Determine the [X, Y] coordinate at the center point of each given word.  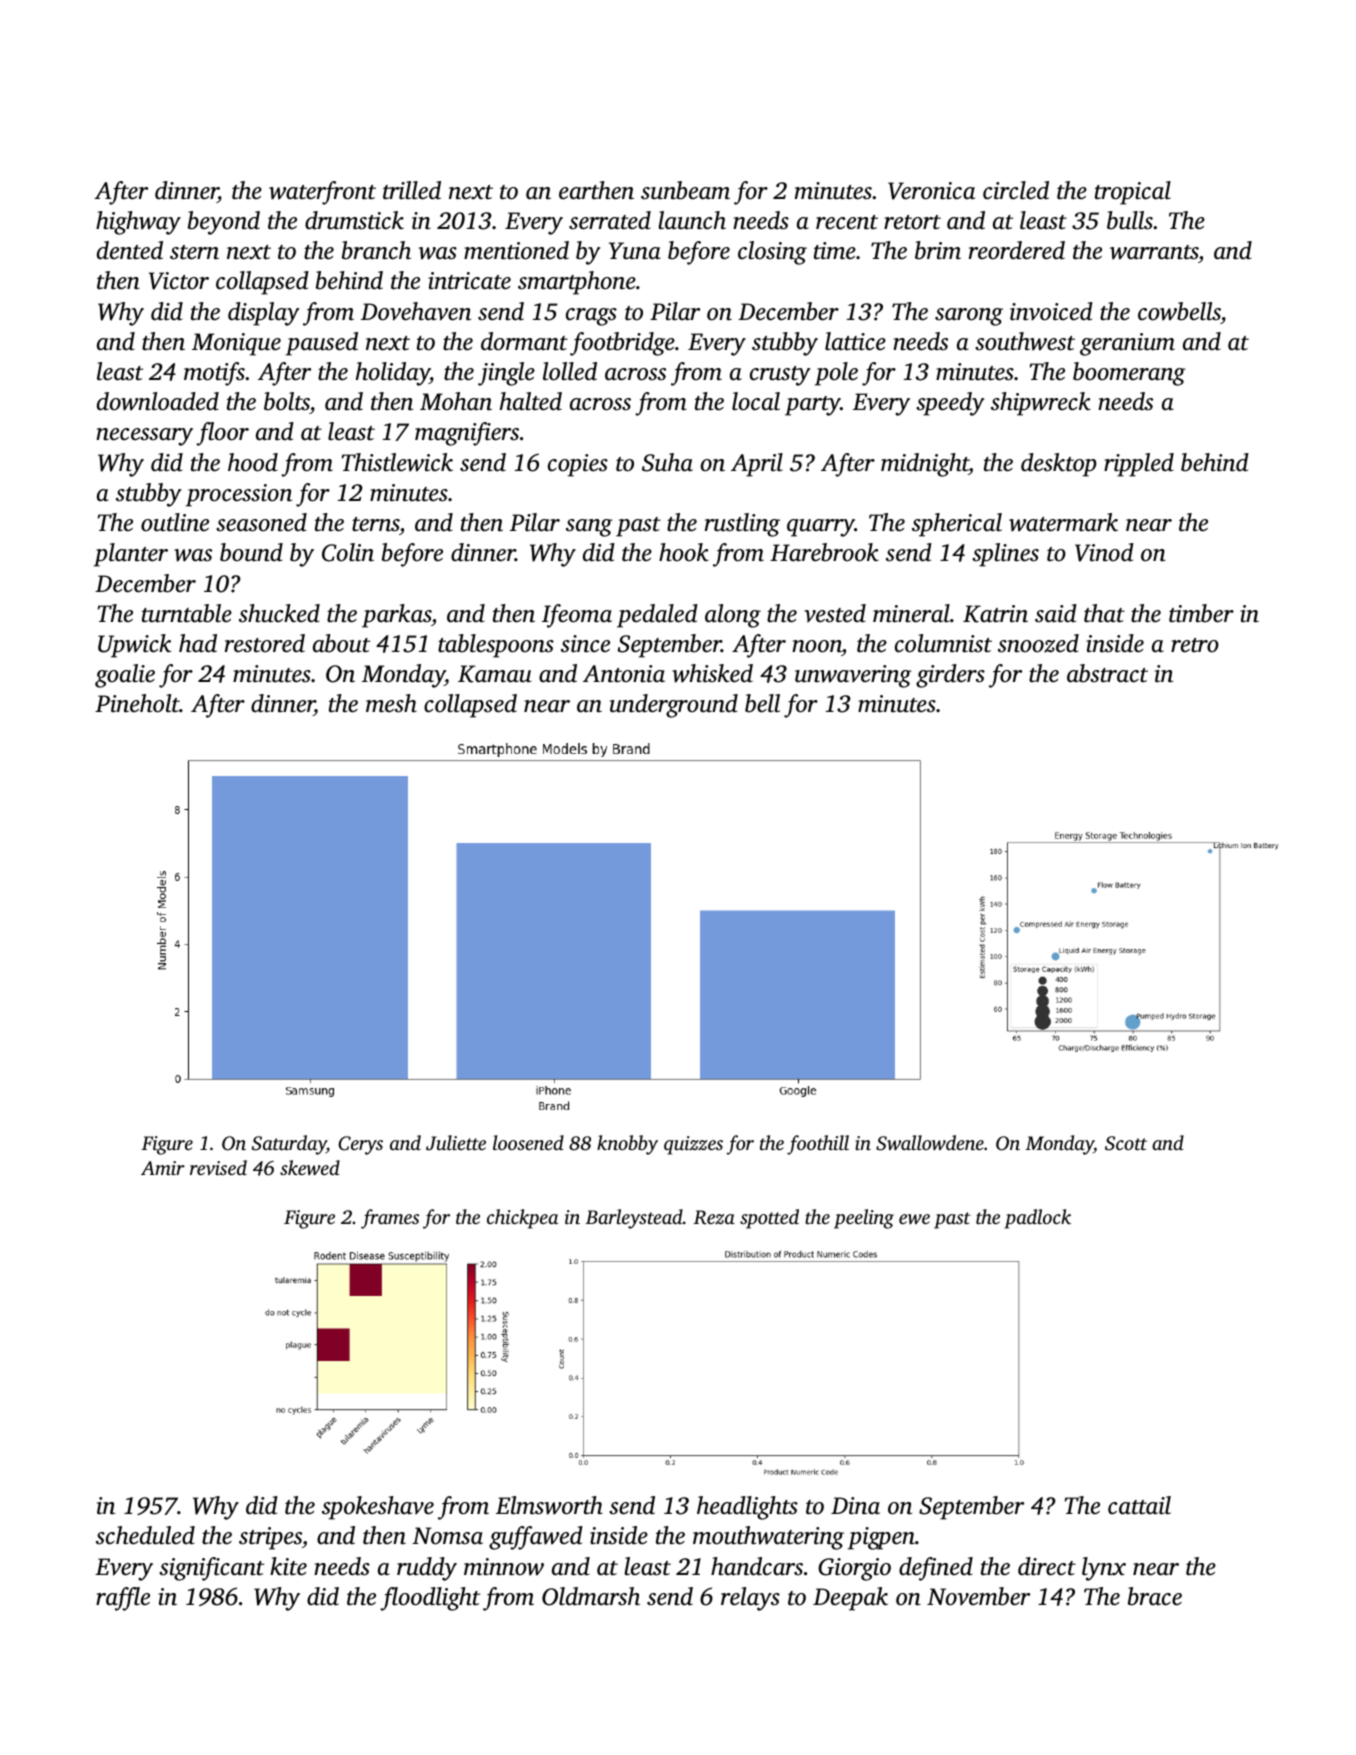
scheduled [145, 1535]
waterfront [322, 193]
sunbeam [685, 190]
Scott [1126, 1143]
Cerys [360, 1145]
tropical [1133, 193]
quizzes [693, 1145]
